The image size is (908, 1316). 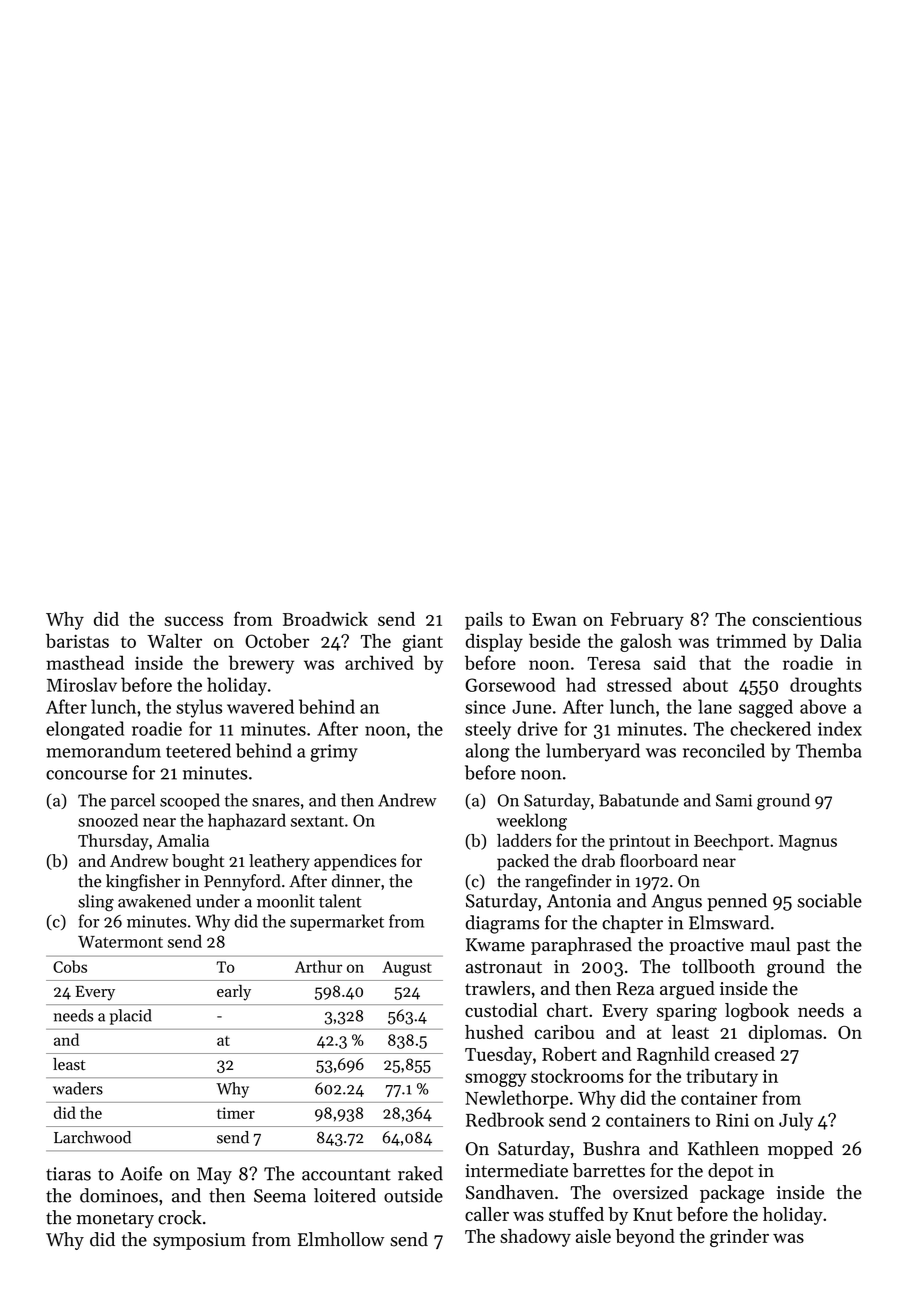 I want to click on intermediate, so click(x=516, y=1170).
